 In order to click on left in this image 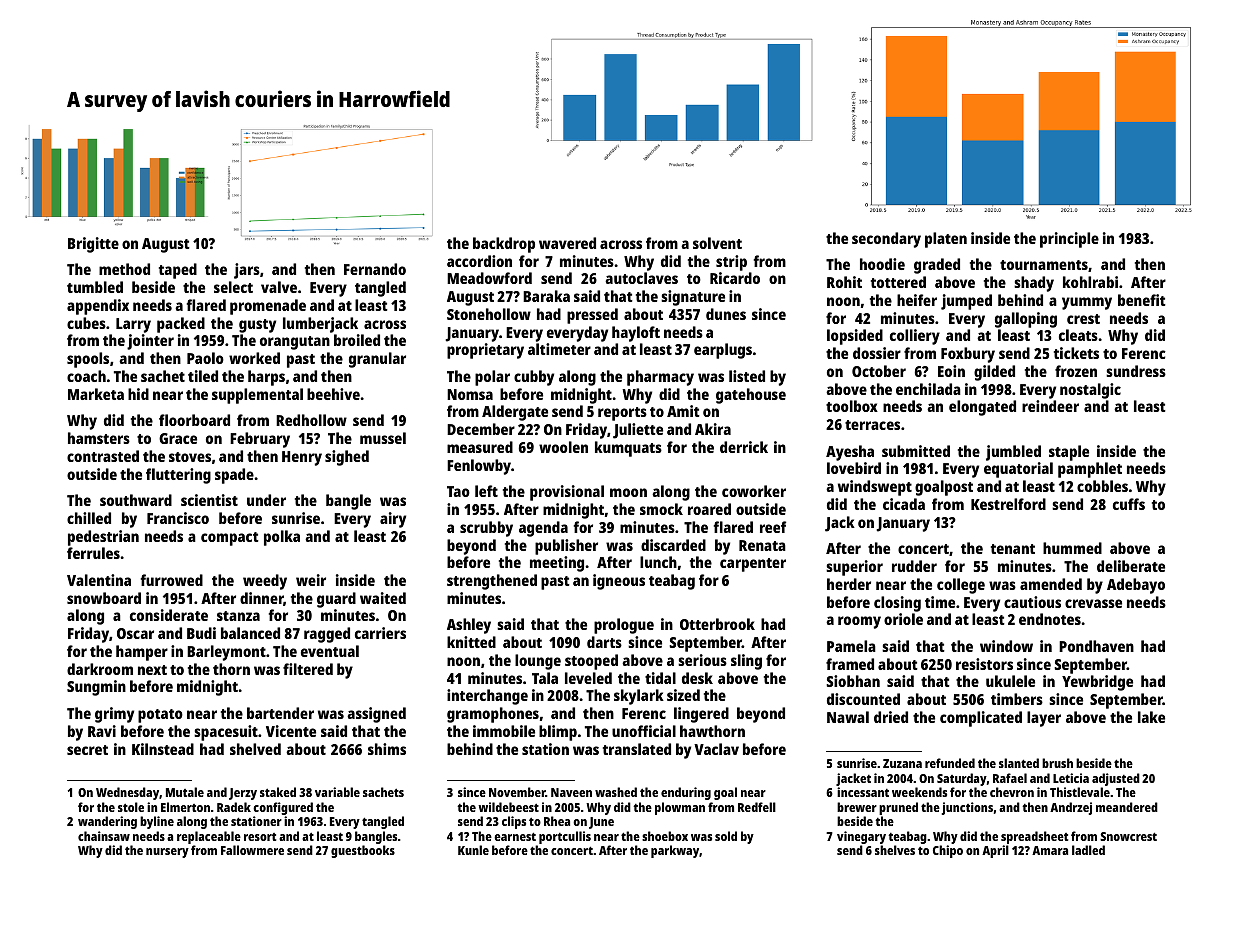, I will do `click(486, 491)`.
